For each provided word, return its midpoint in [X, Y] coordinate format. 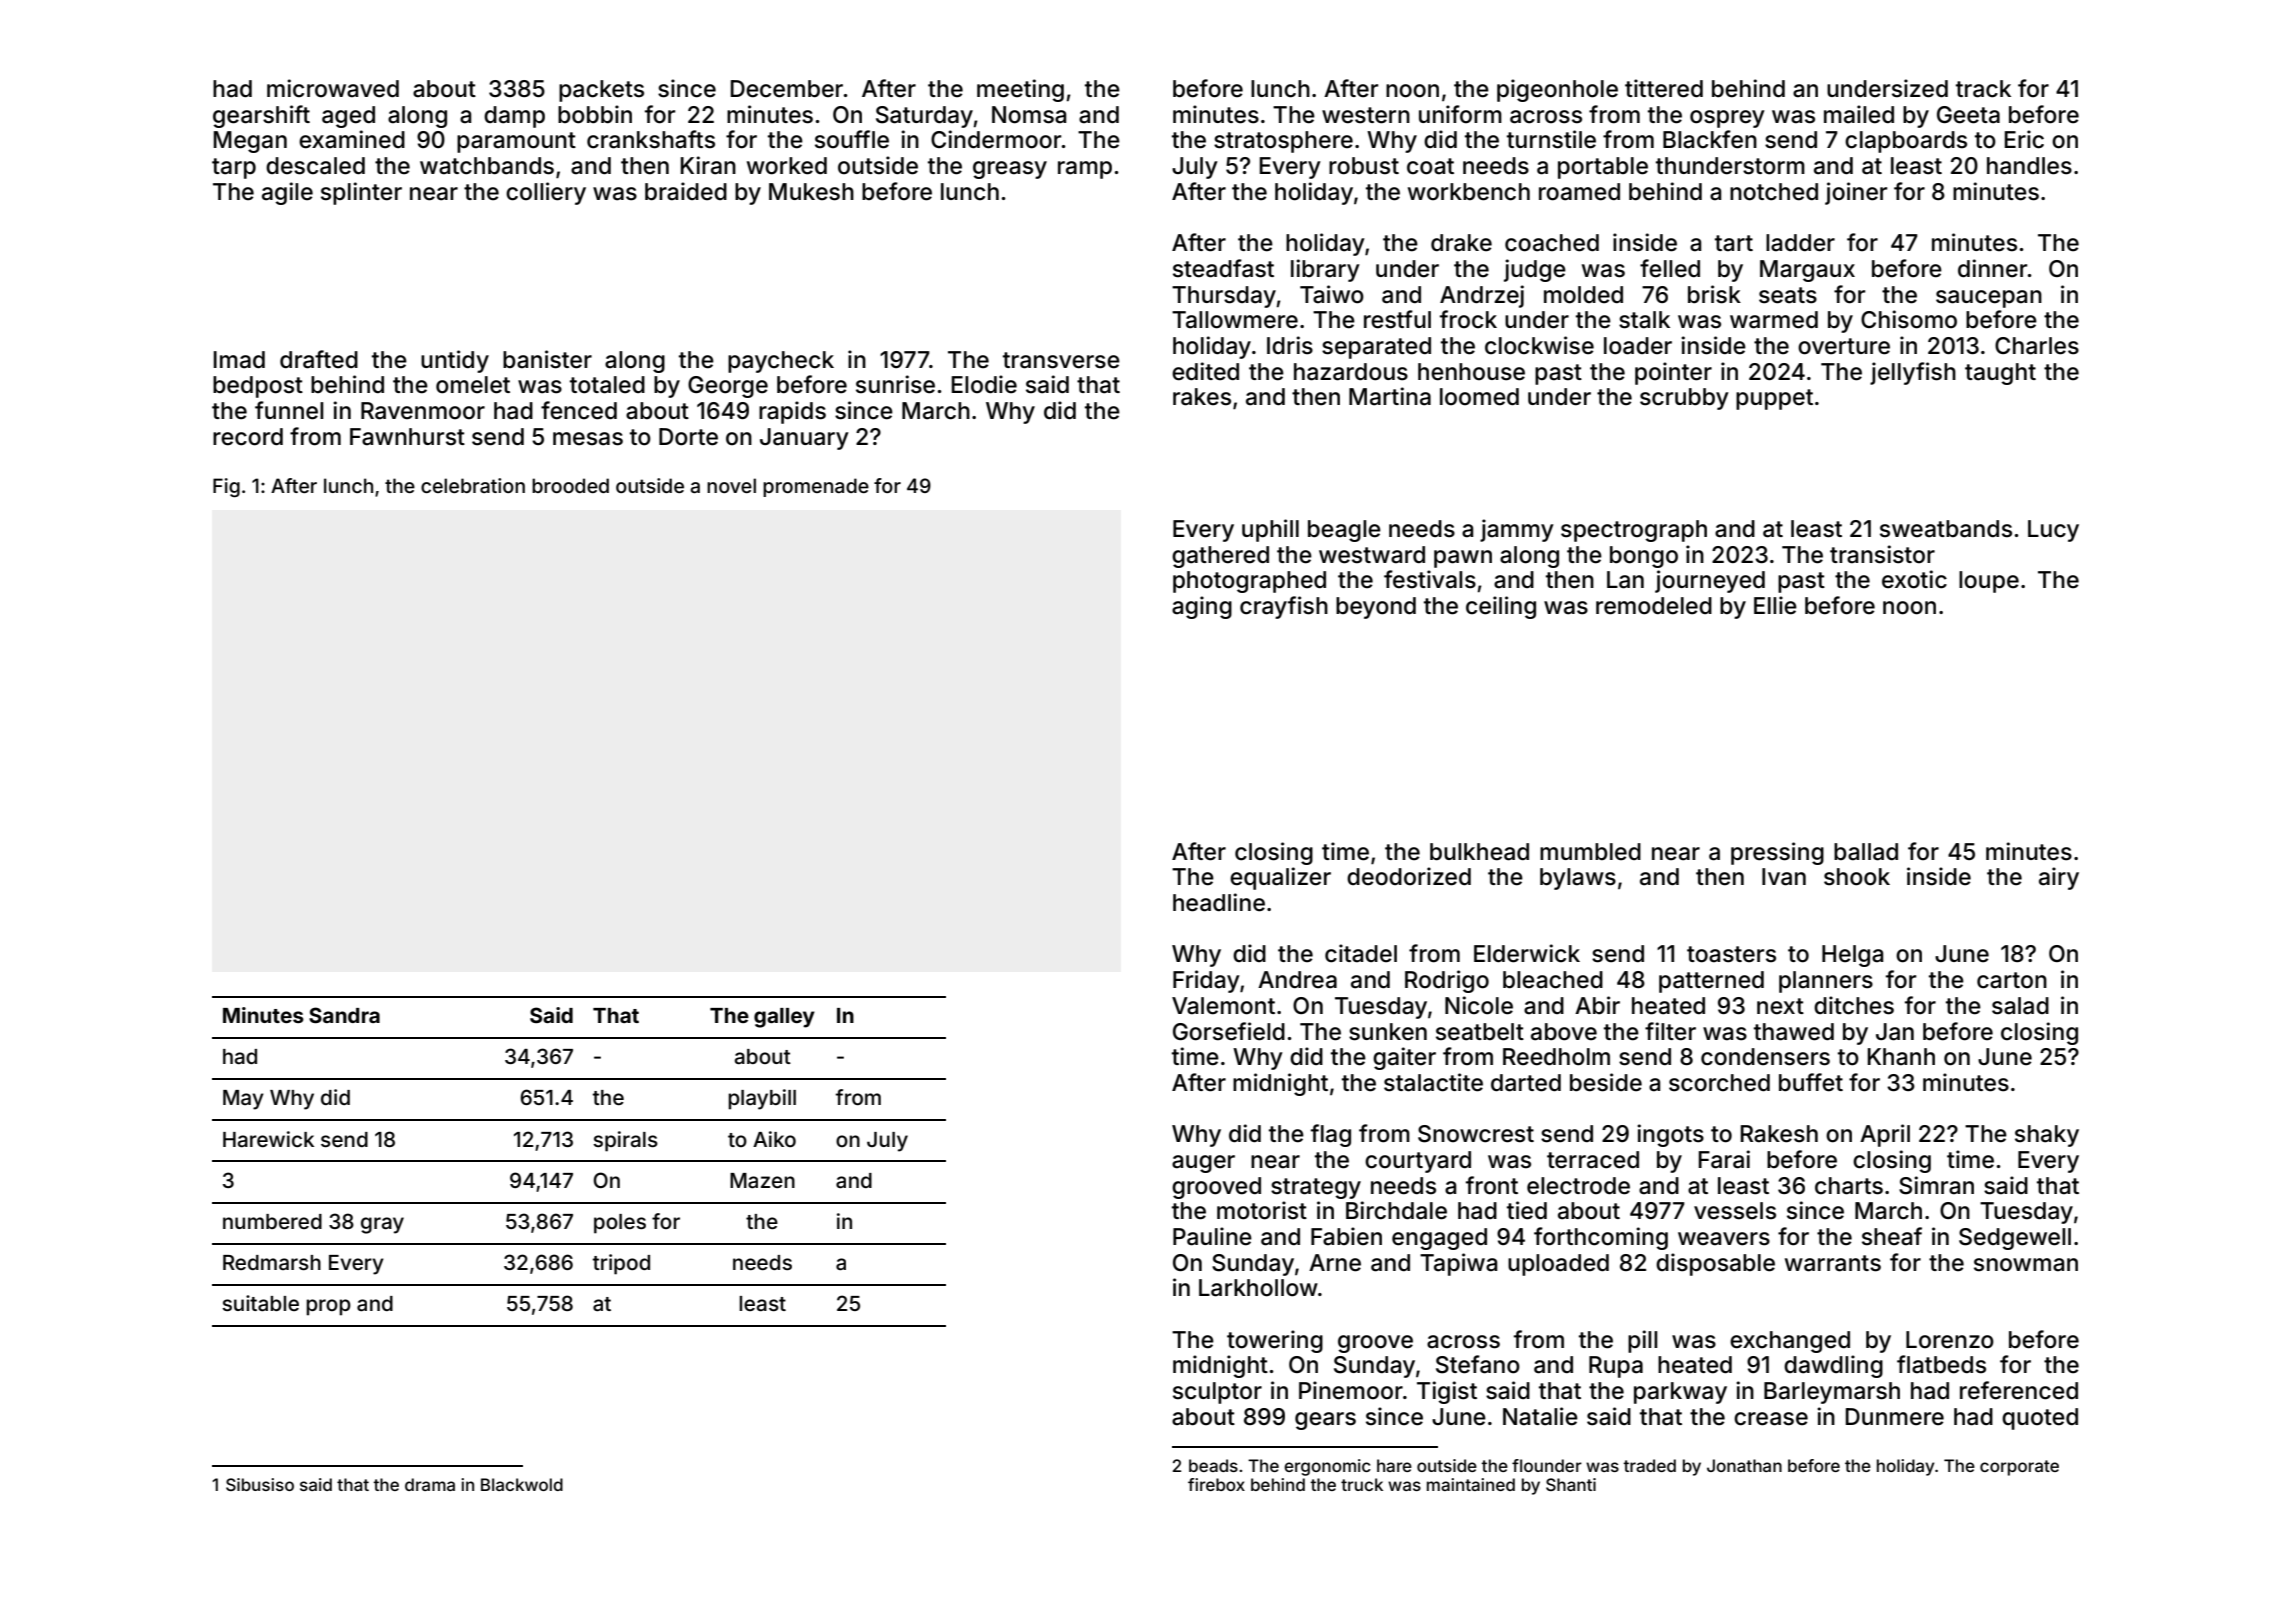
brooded [570, 485]
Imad [239, 360]
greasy [1010, 170]
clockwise [1539, 345]
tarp [234, 168]
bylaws [1578, 879]
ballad [1866, 852]
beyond [1376, 608]
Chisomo [1909, 319]
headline [1219, 902]
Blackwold [522, 1484]
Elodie [984, 384]
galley [784, 1018]
